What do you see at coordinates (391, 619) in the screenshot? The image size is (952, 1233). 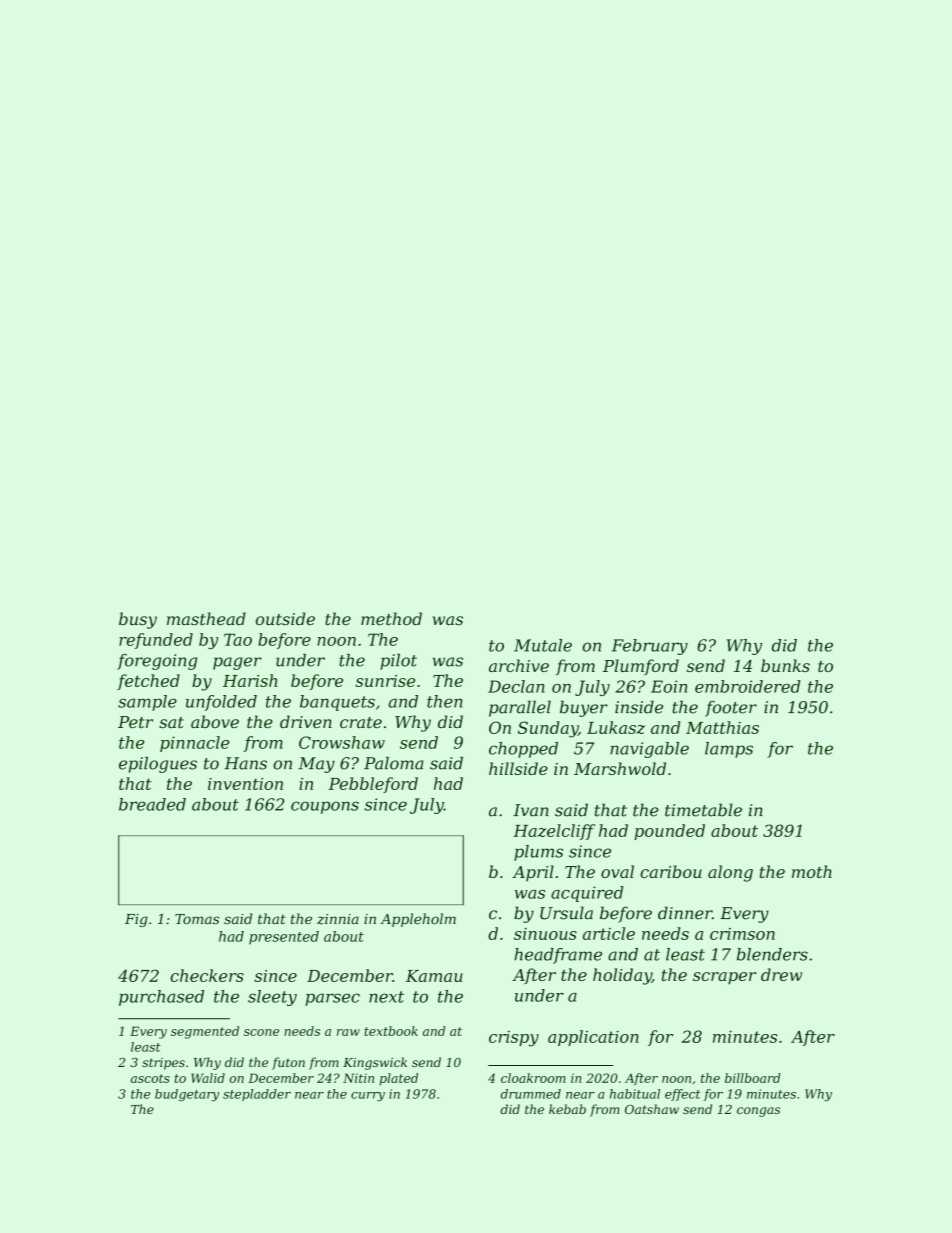 I see `method` at bounding box center [391, 619].
